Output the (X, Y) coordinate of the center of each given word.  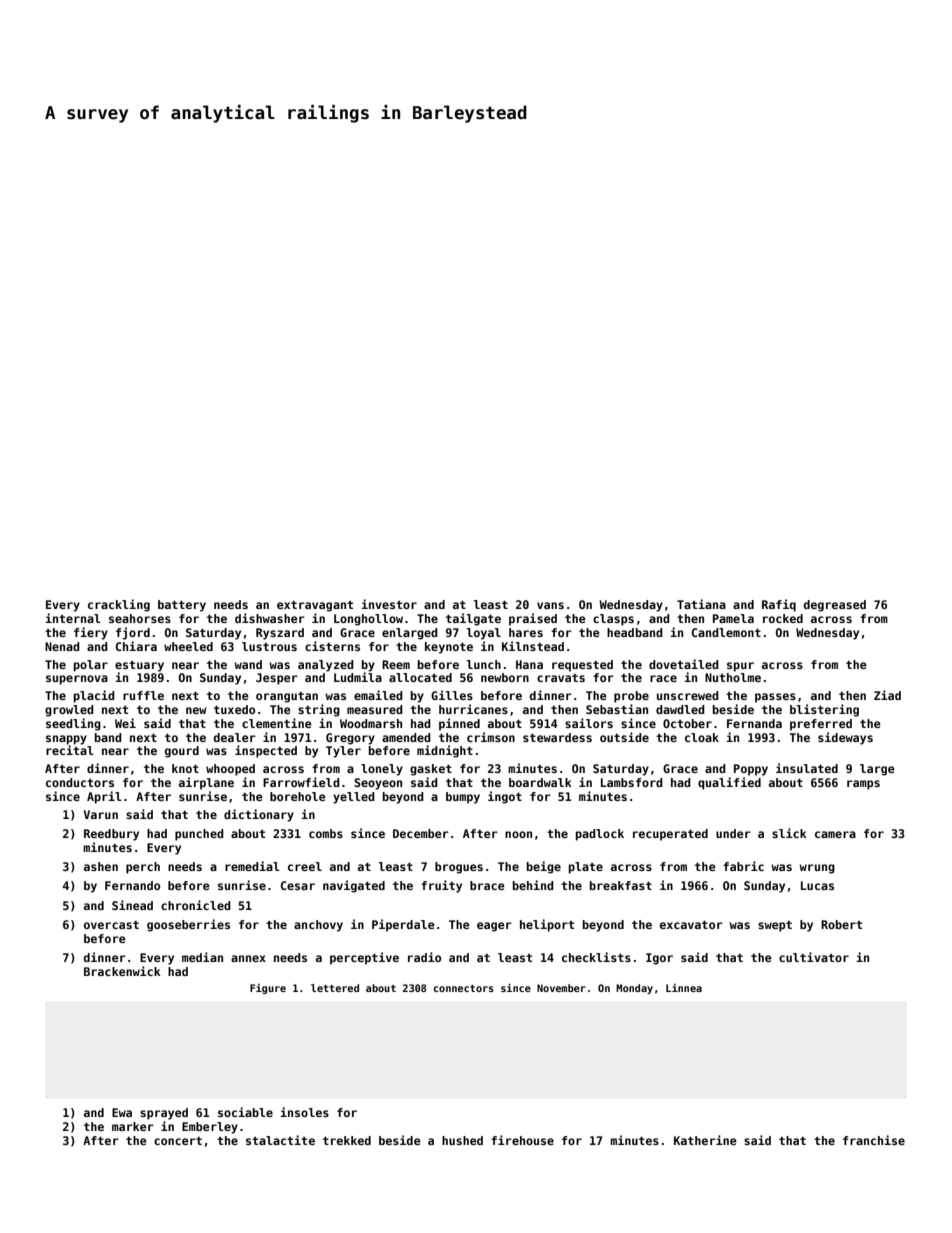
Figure (268, 989)
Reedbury (111, 835)
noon (518, 834)
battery (182, 606)
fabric (743, 866)
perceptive (364, 958)
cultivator (814, 957)
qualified (729, 783)
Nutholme (733, 677)
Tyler (343, 752)
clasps (613, 620)
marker (133, 1126)
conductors (80, 782)
